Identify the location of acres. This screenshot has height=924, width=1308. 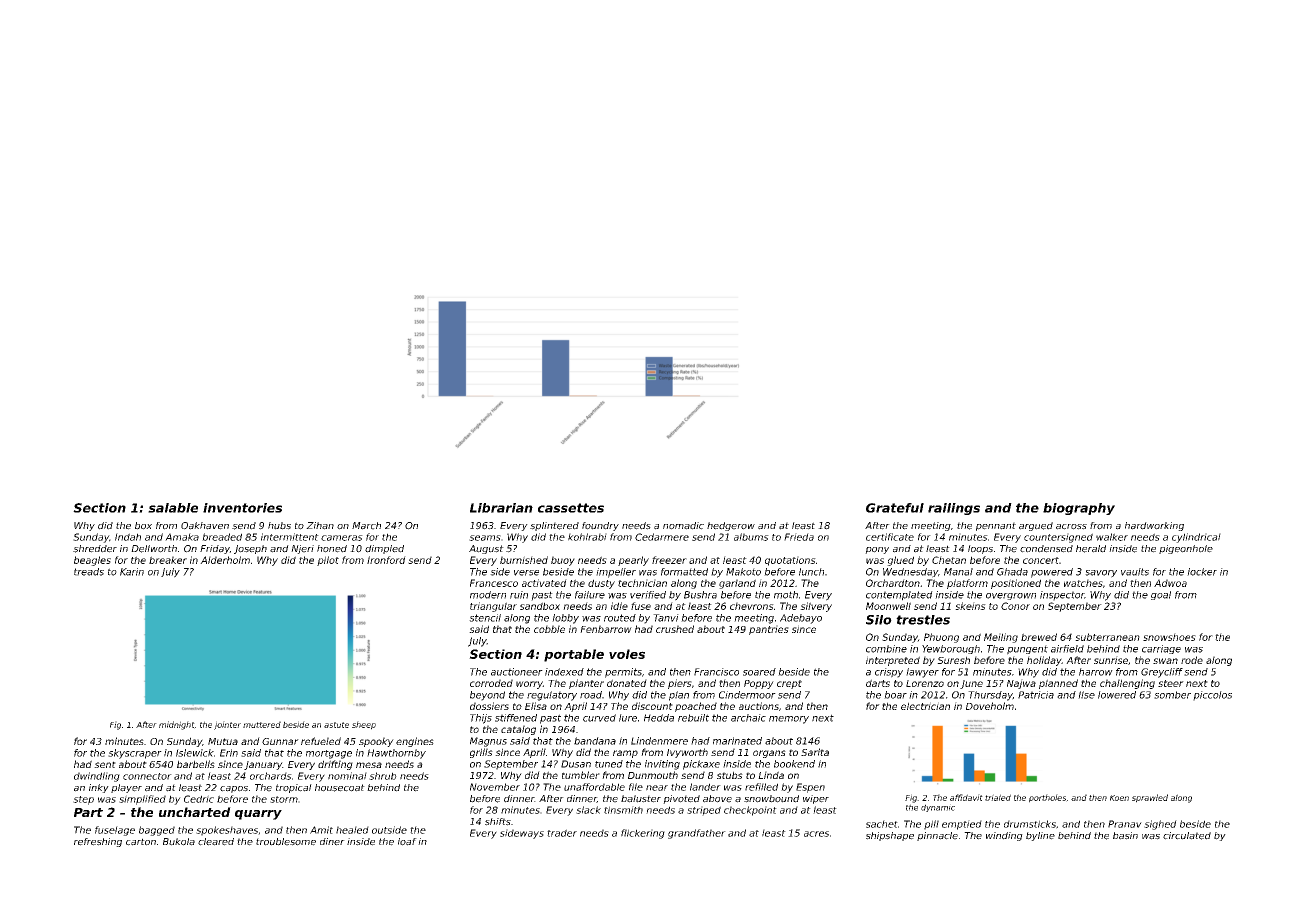
(816, 834).
